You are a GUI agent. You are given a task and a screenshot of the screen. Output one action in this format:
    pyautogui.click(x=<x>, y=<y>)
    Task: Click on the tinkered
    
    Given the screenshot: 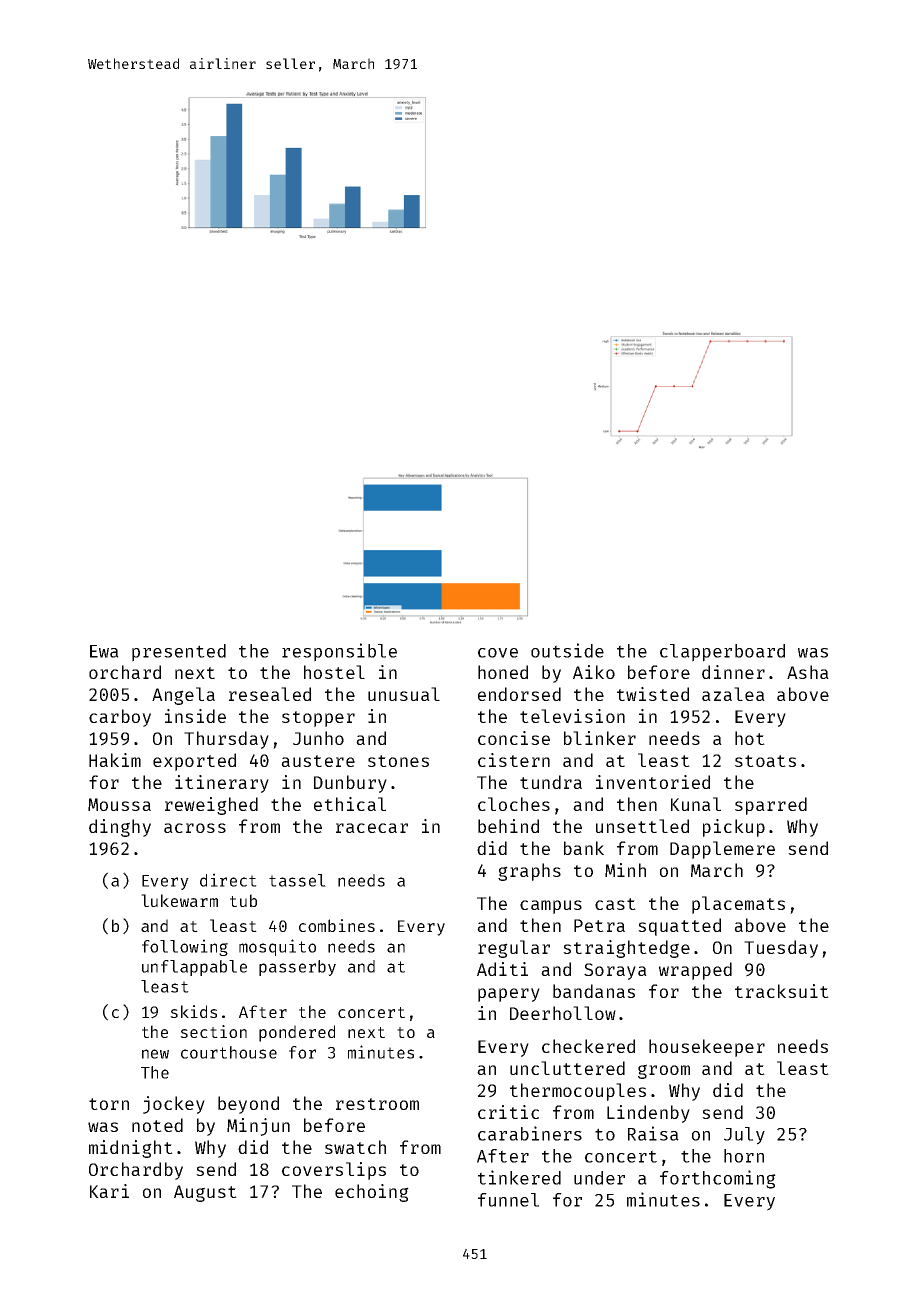 What is the action you would take?
    pyautogui.click(x=519, y=1177)
